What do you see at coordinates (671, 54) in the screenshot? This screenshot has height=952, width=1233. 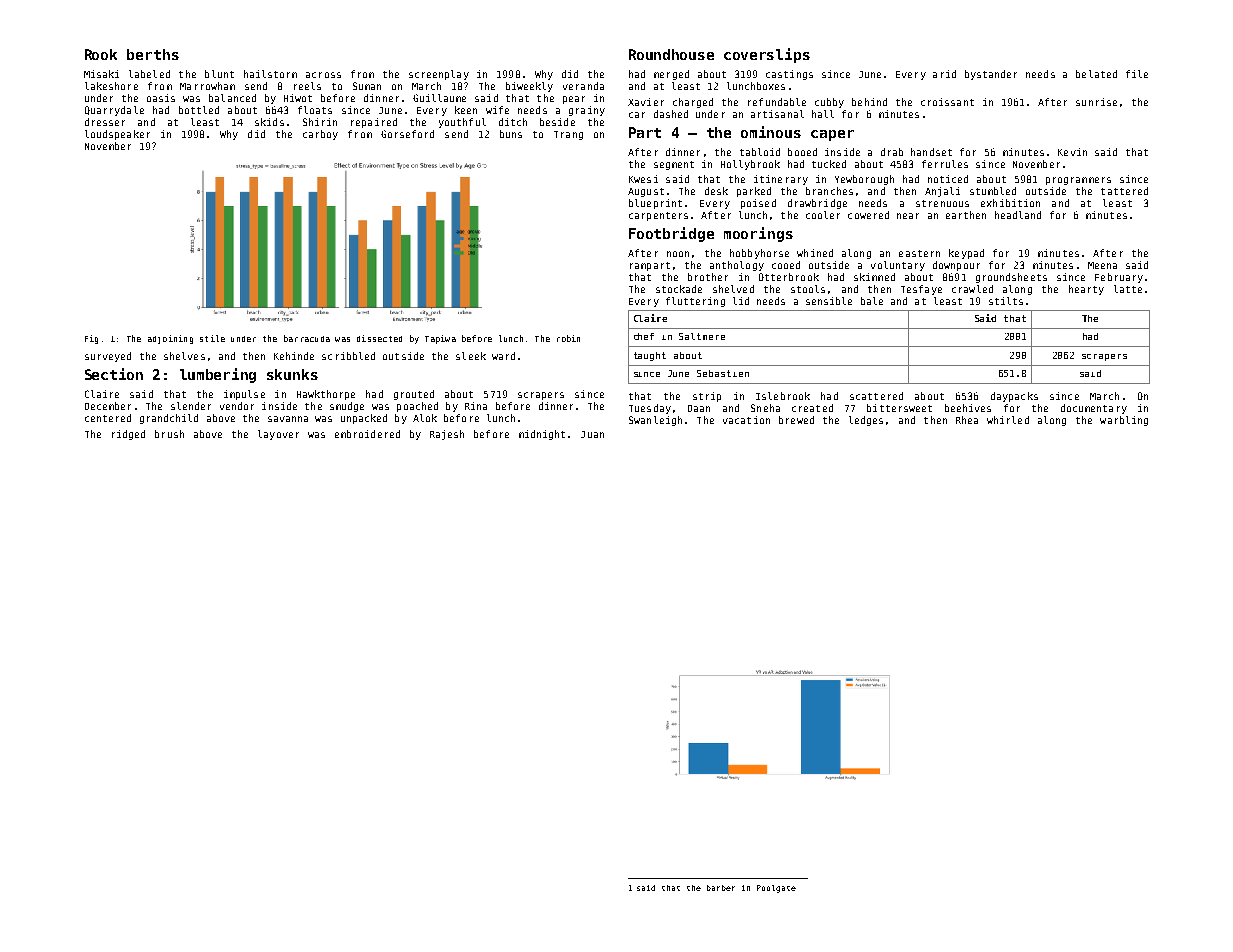 I see `Roundhouse` at bounding box center [671, 54].
